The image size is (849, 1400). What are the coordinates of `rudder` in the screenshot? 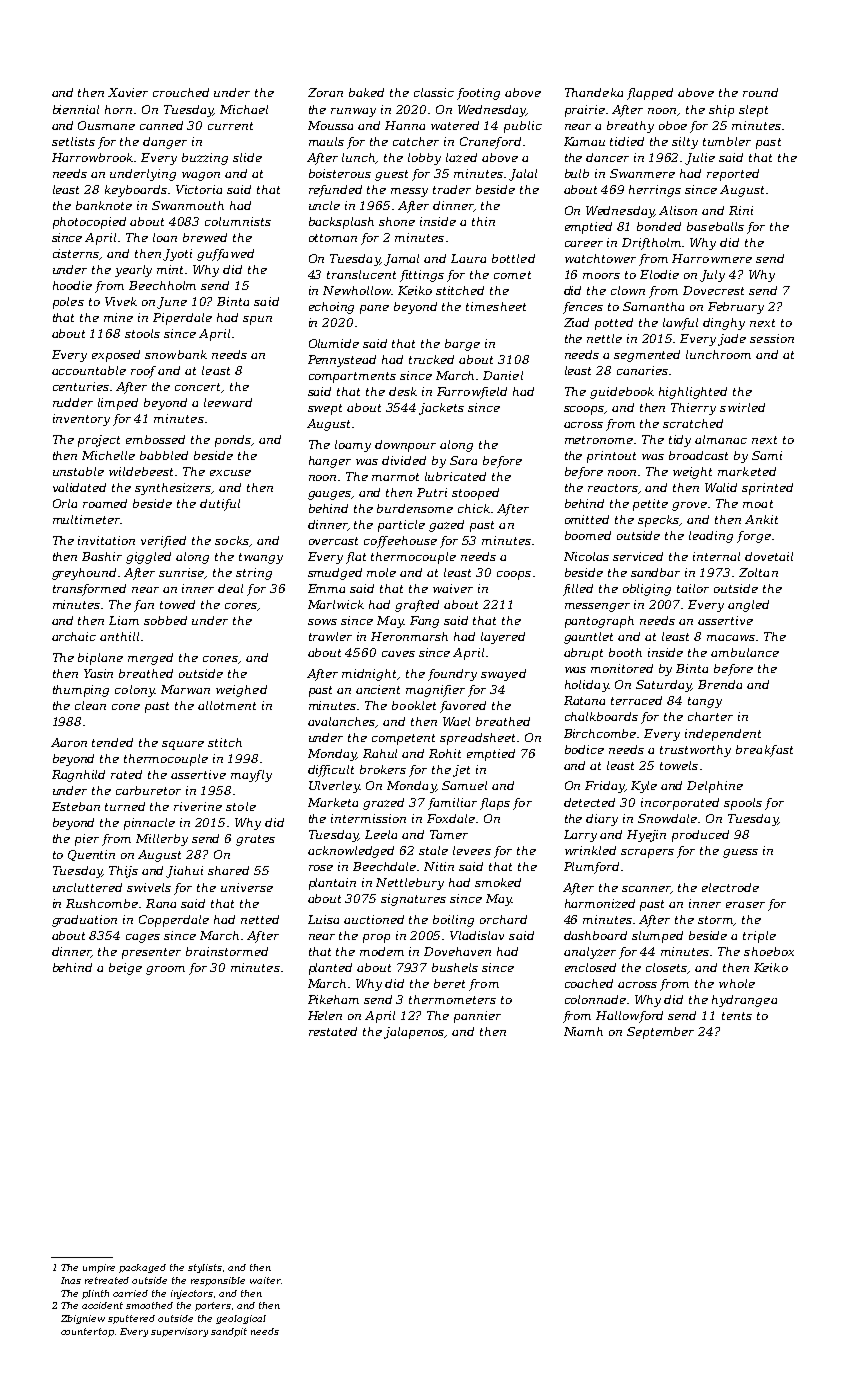 It's located at (73, 402).
